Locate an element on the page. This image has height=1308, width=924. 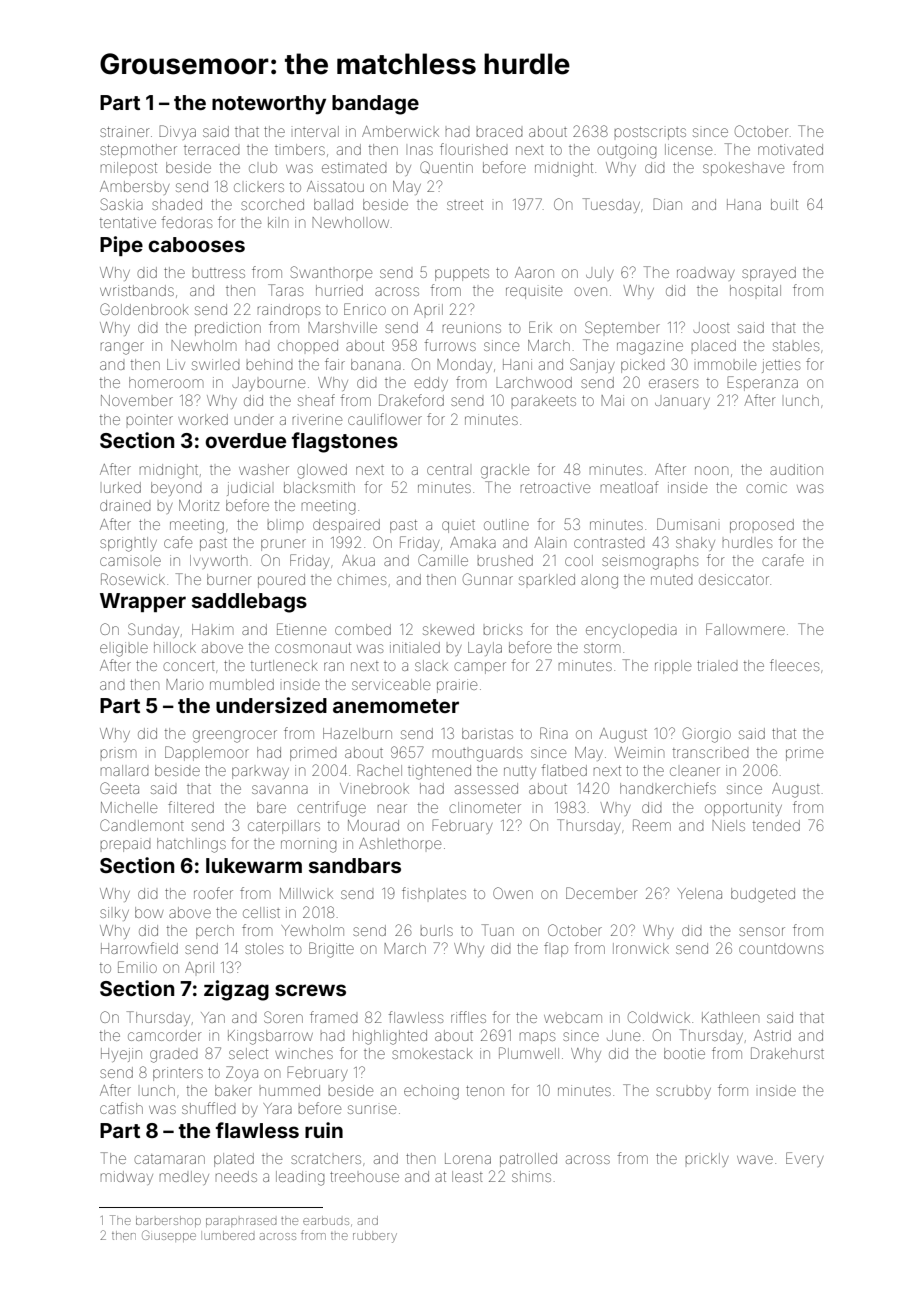
postscripts is located at coordinates (650, 133).
